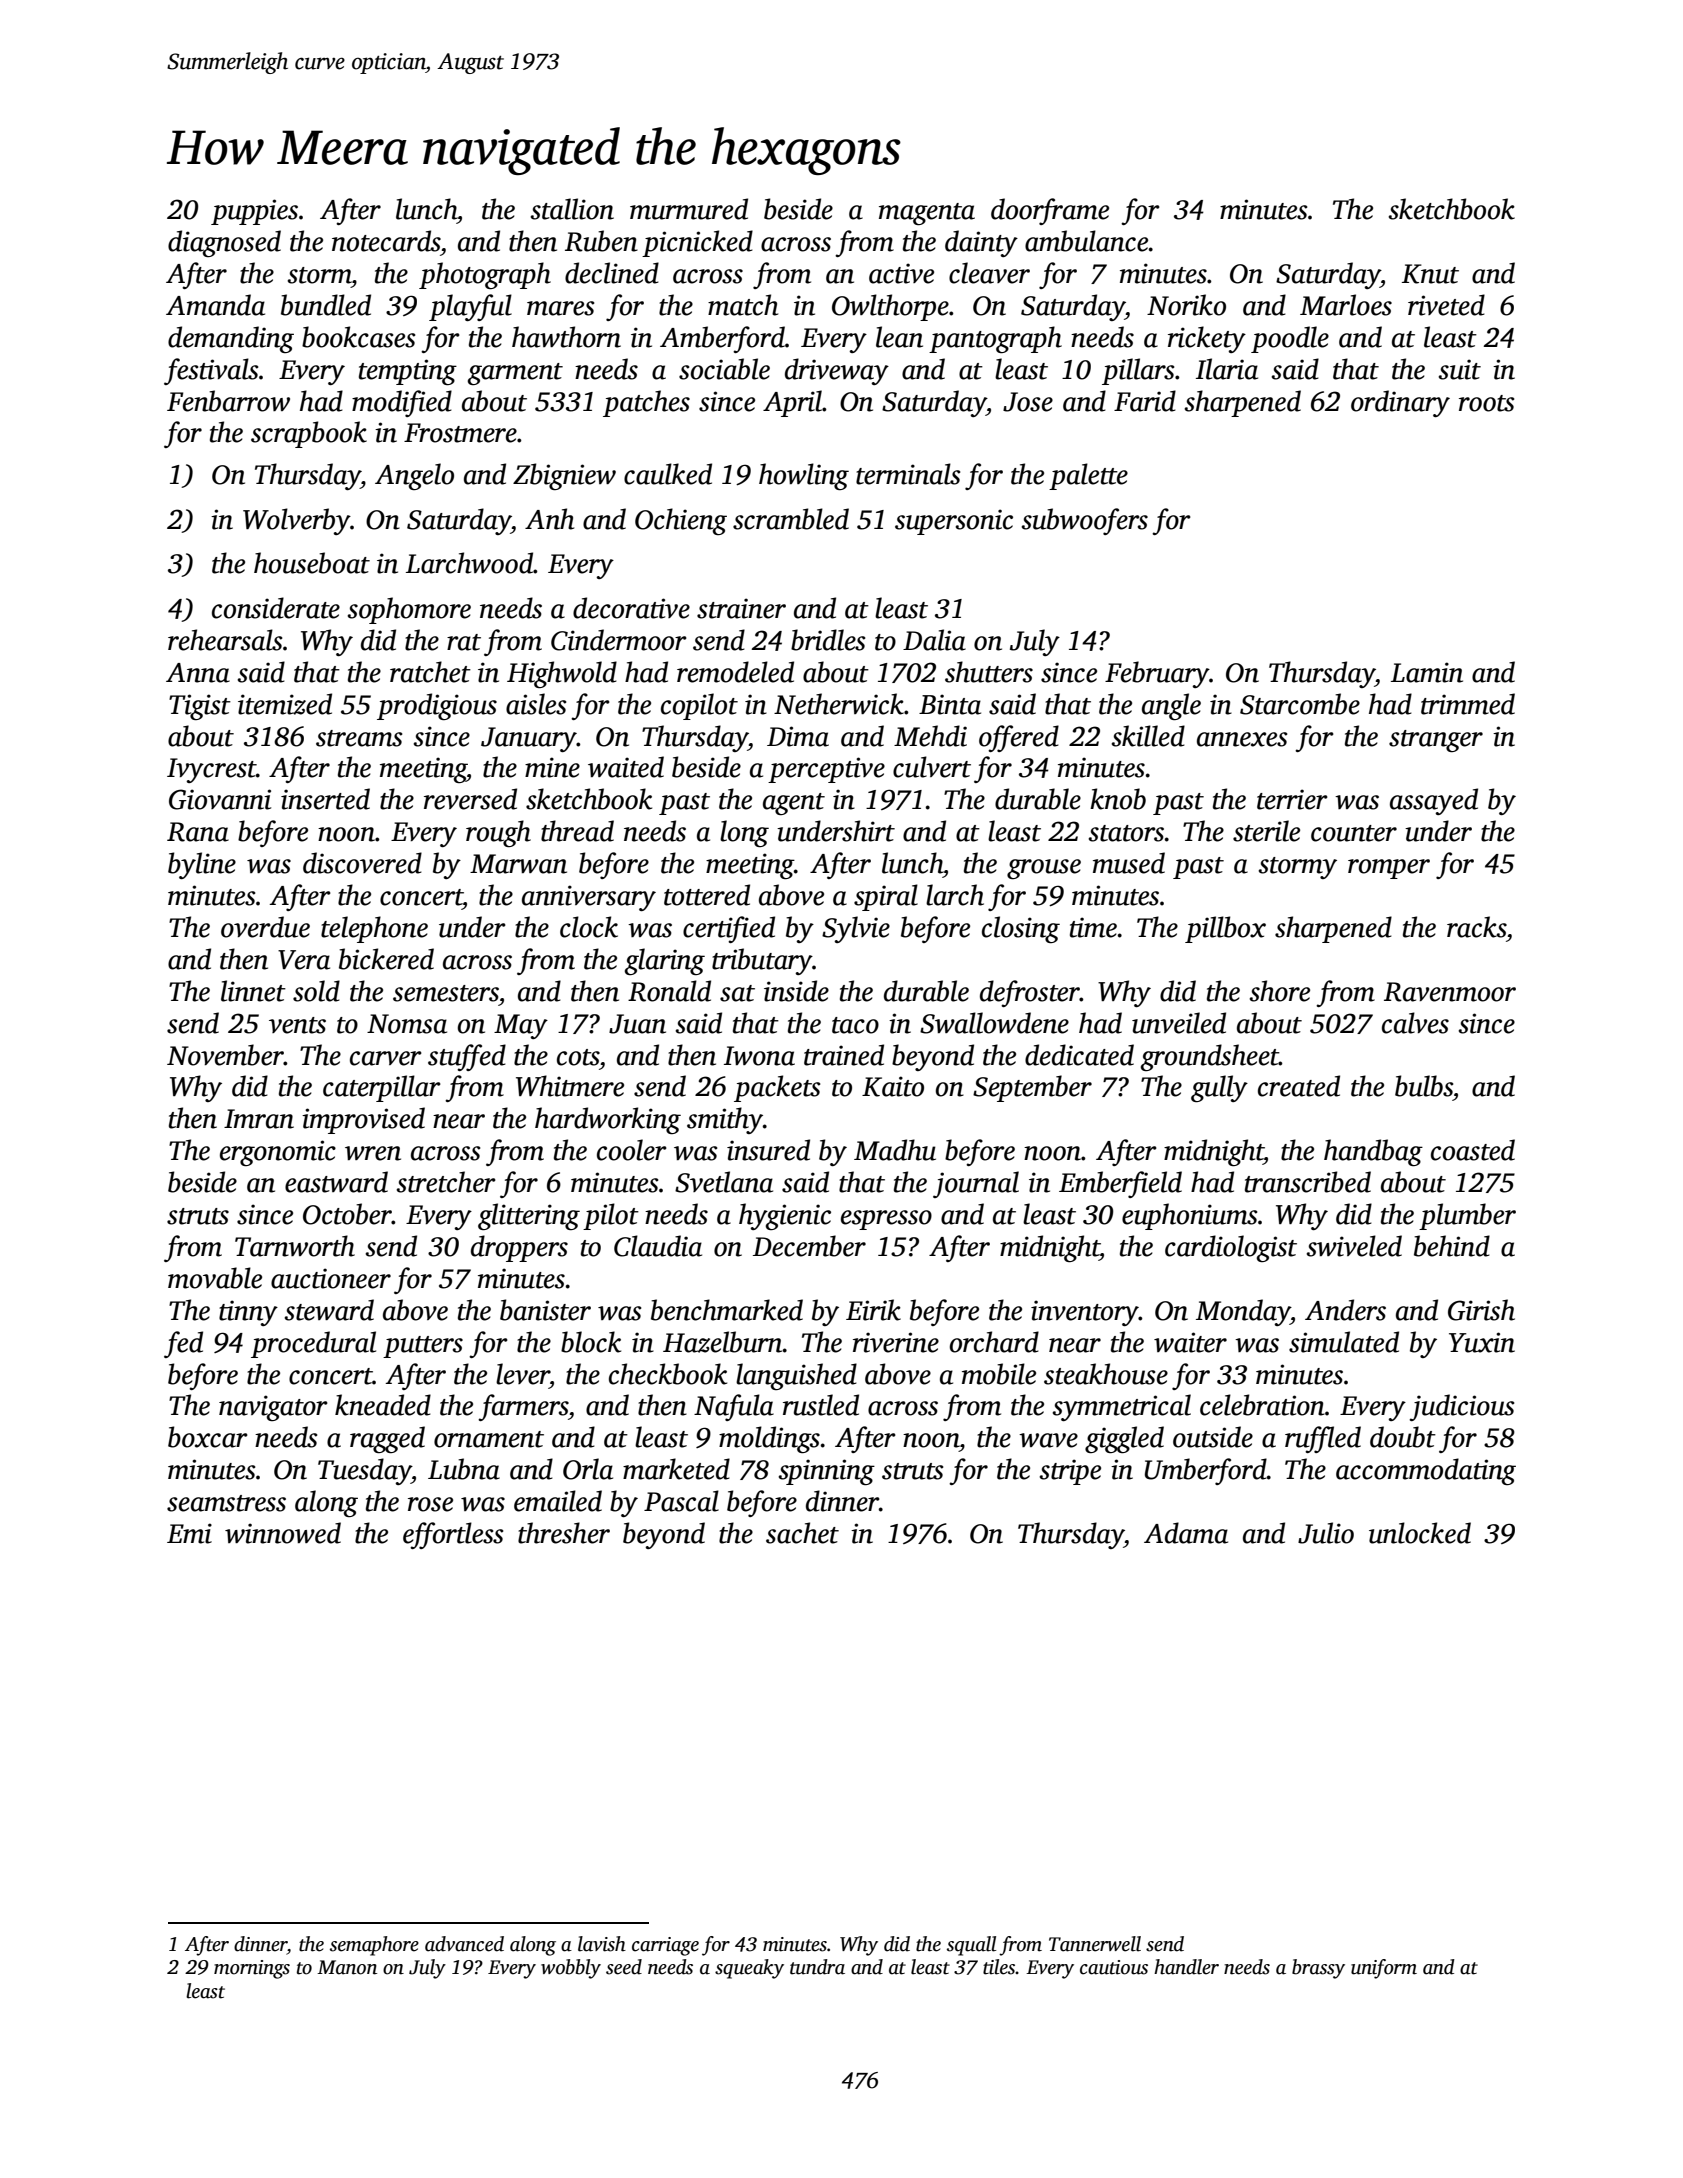  What do you see at coordinates (1290, 339) in the screenshot?
I see `poodle` at bounding box center [1290, 339].
